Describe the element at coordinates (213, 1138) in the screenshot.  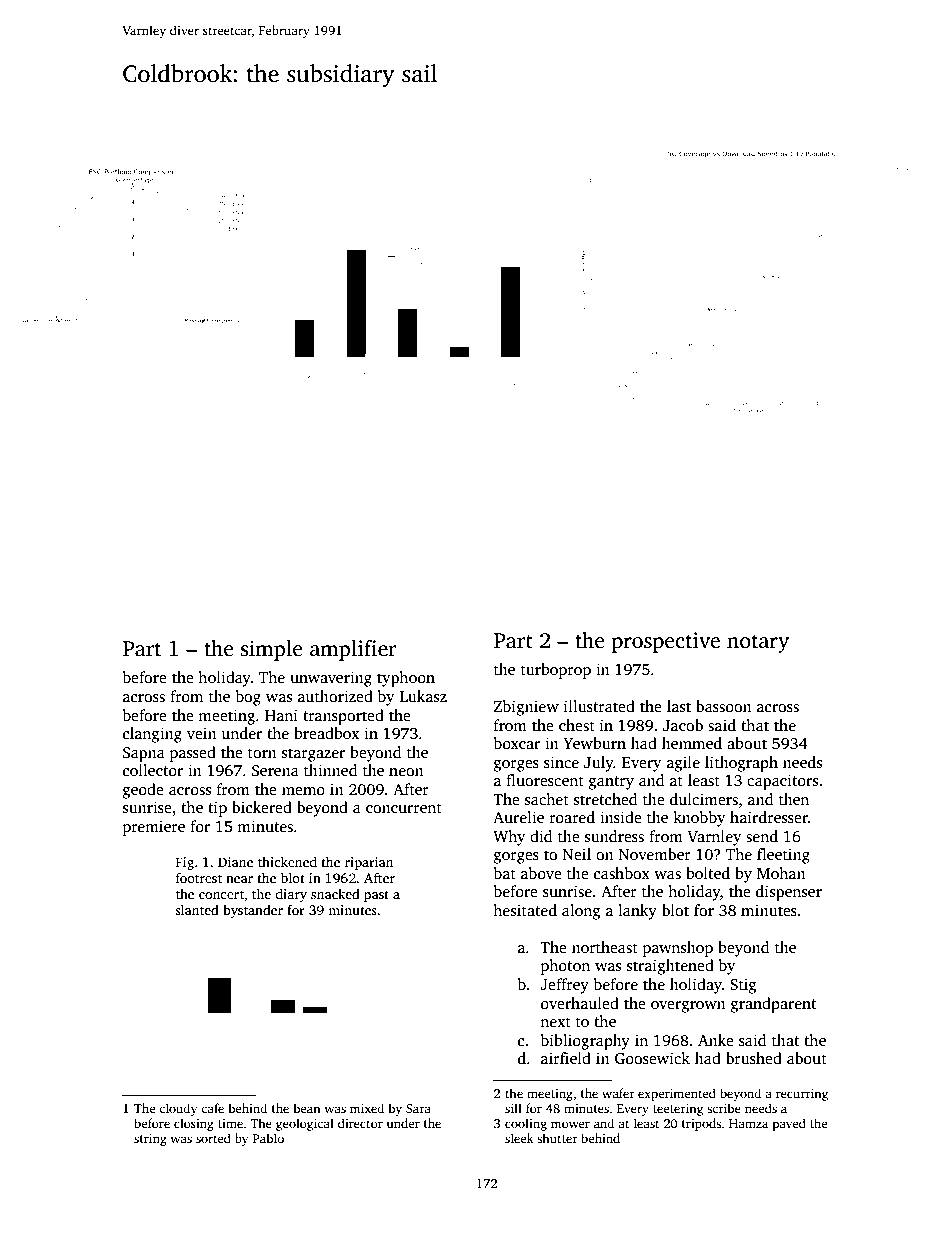
I see `sorted` at that location.
